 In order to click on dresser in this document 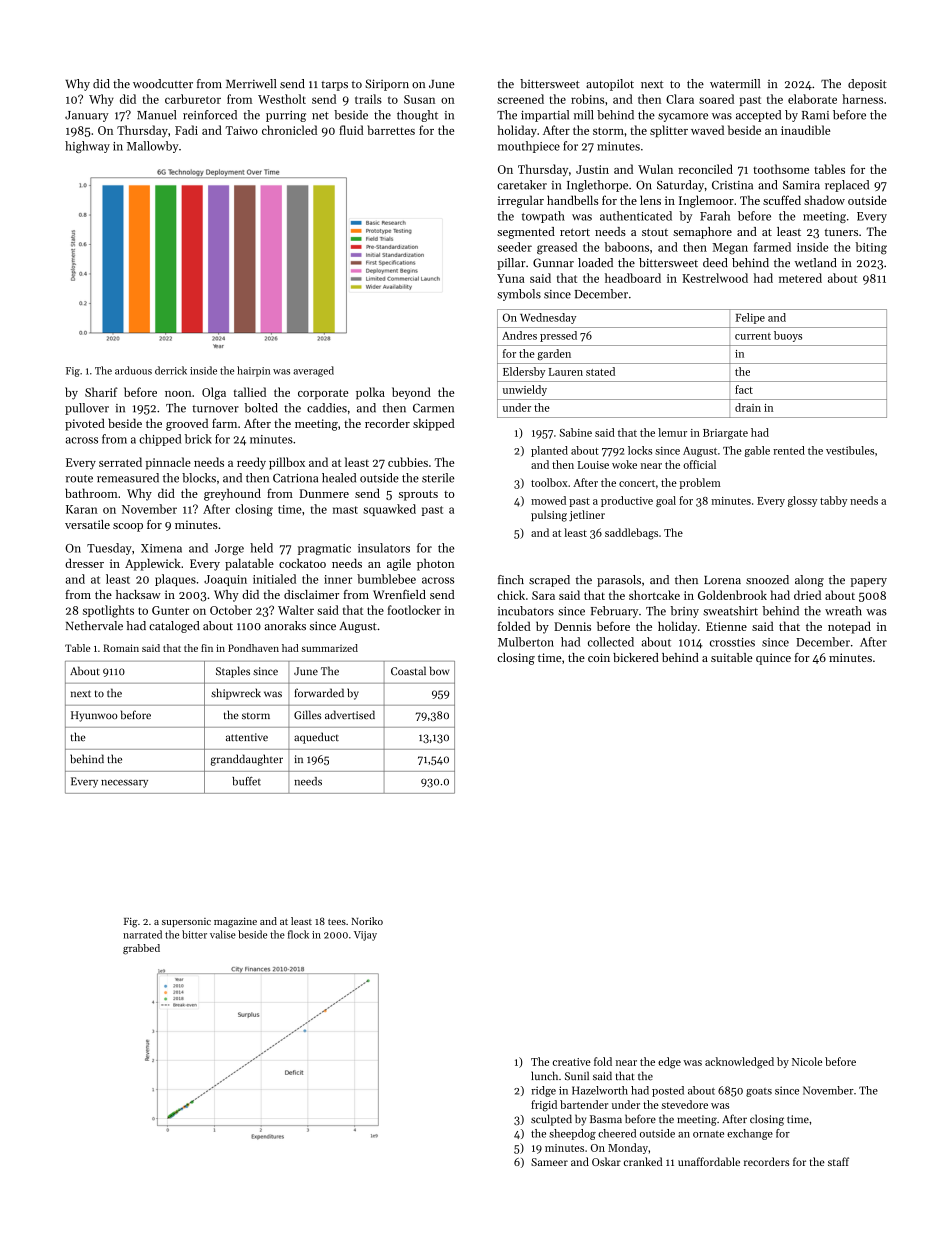, I will do `click(84, 563)`.
